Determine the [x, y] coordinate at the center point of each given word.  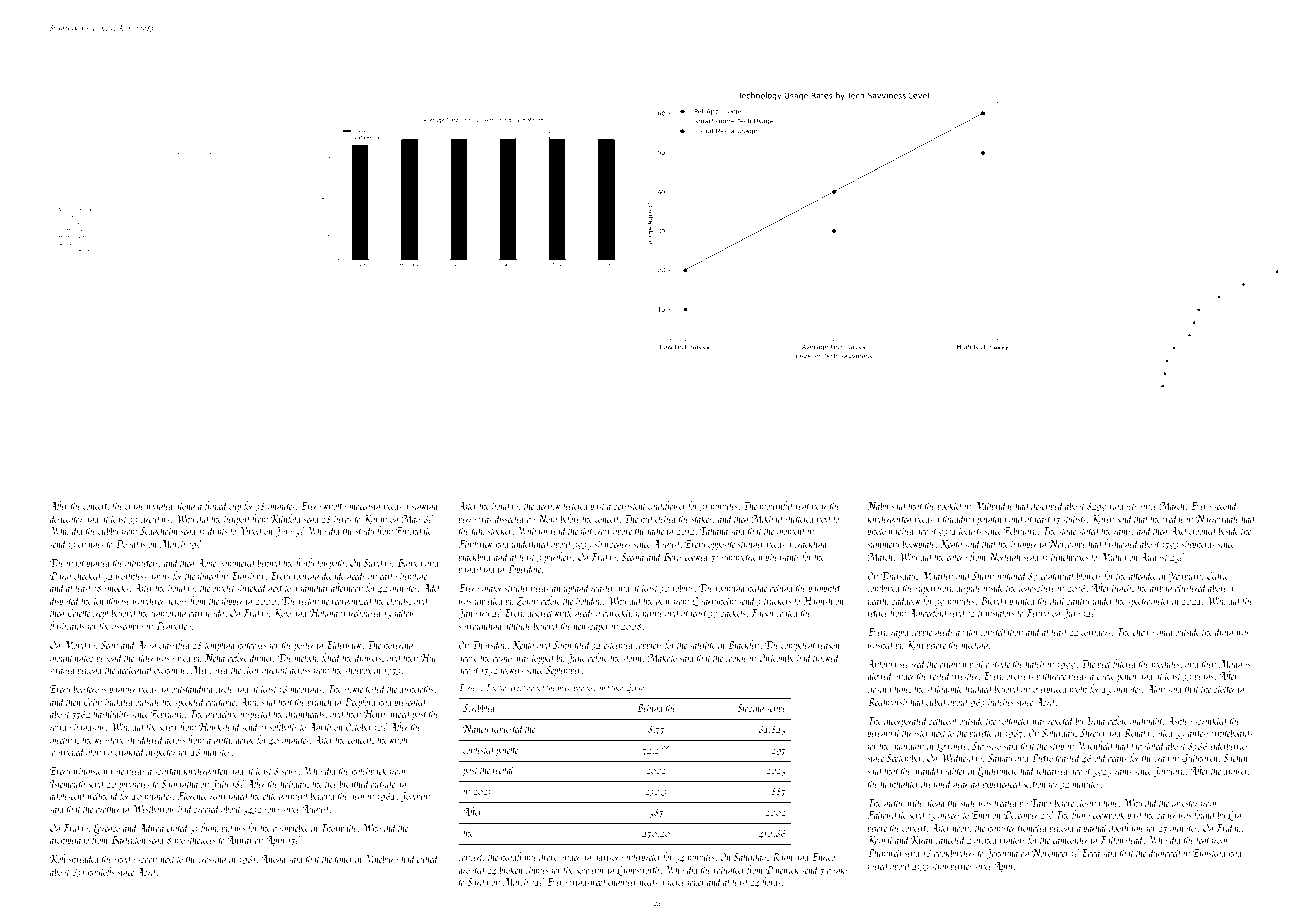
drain [1224, 631]
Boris [672, 557]
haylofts [101, 872]
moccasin [364, 507]
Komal [880, 840]
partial [1095, 828]
